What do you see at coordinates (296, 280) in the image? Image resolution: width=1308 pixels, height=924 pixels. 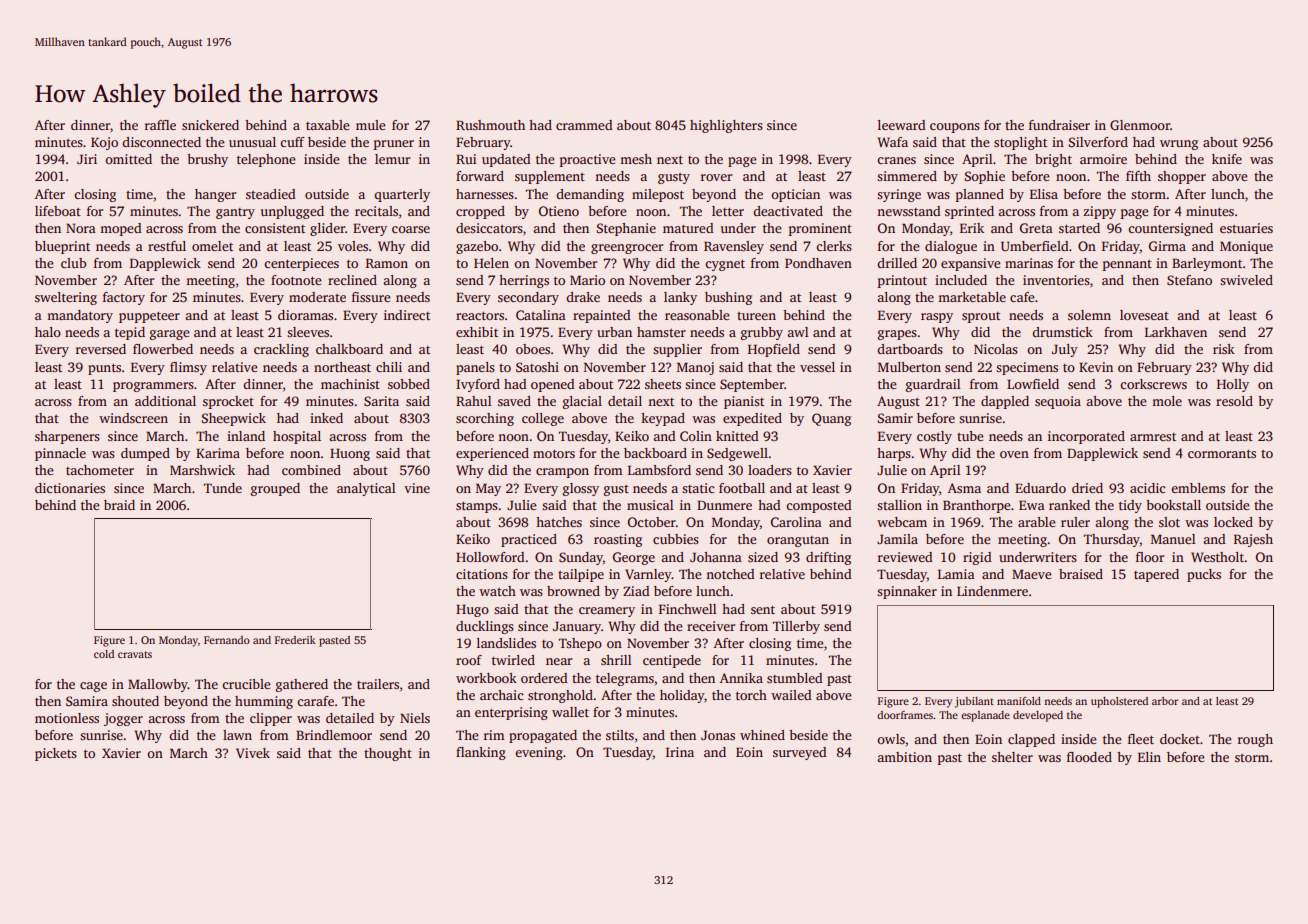 I see `footnote` at bounding box center [296, 280].
